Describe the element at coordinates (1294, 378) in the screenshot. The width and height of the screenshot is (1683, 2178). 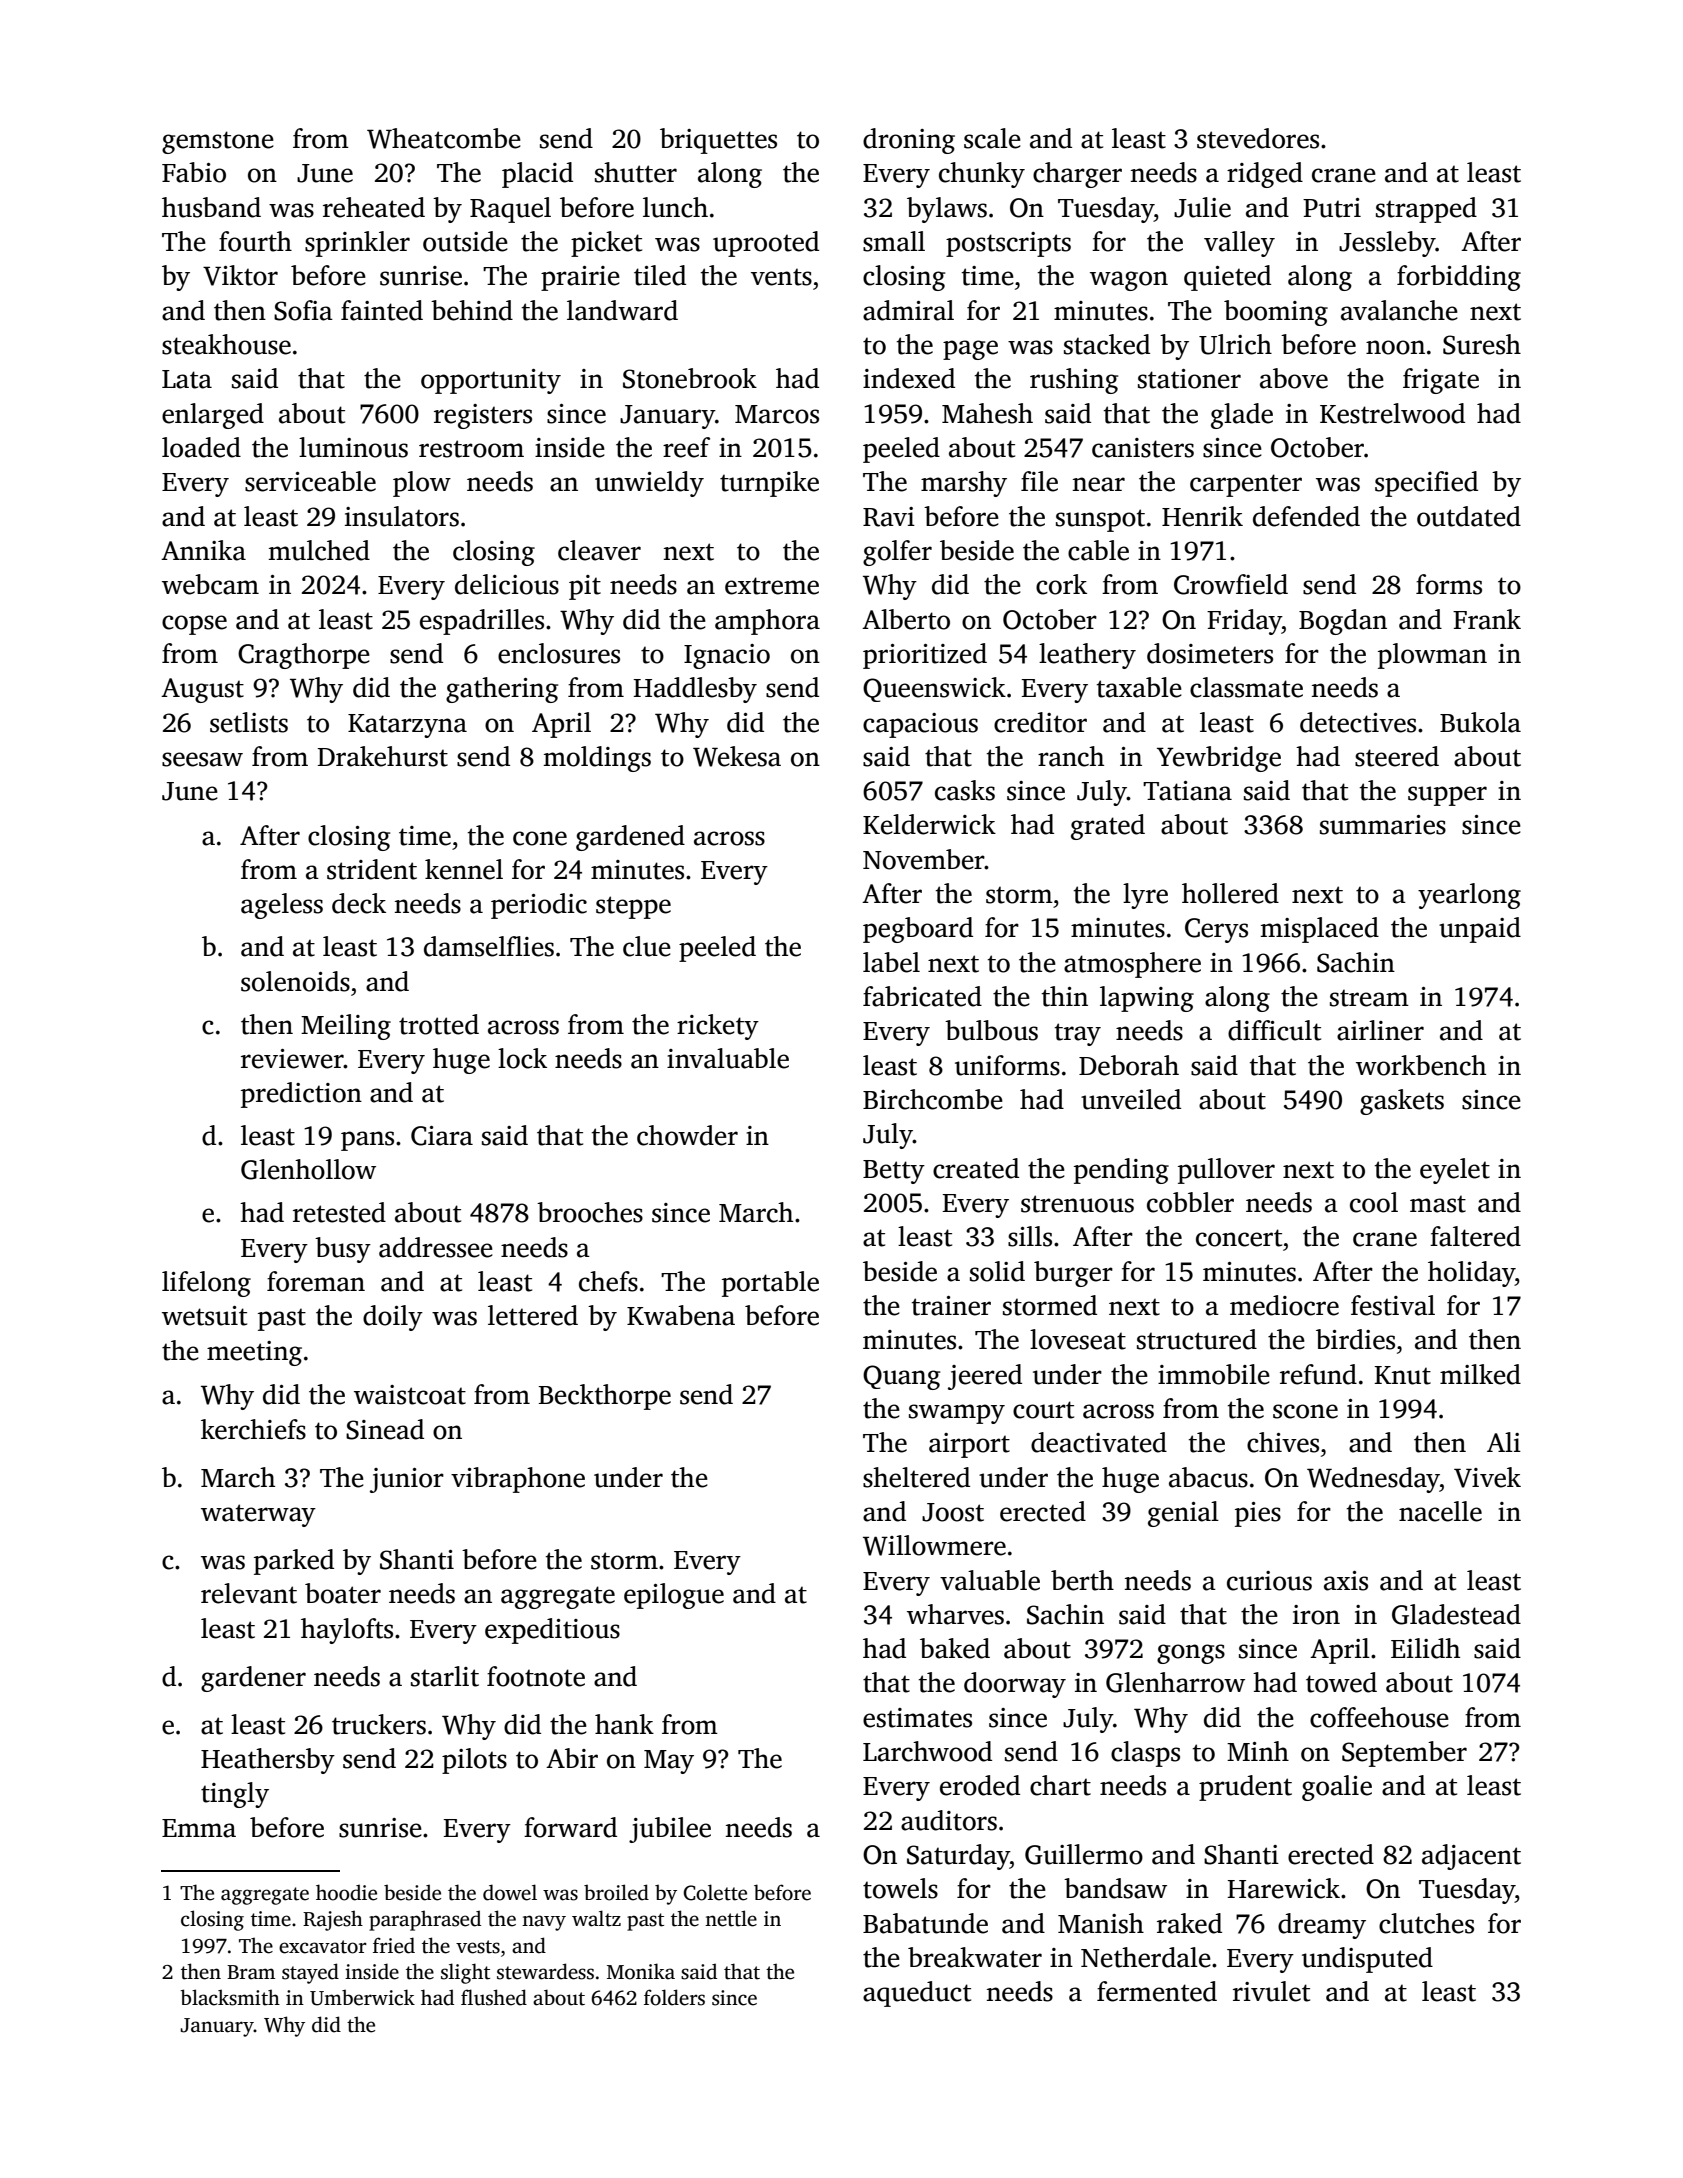
I see `above` at that location.
